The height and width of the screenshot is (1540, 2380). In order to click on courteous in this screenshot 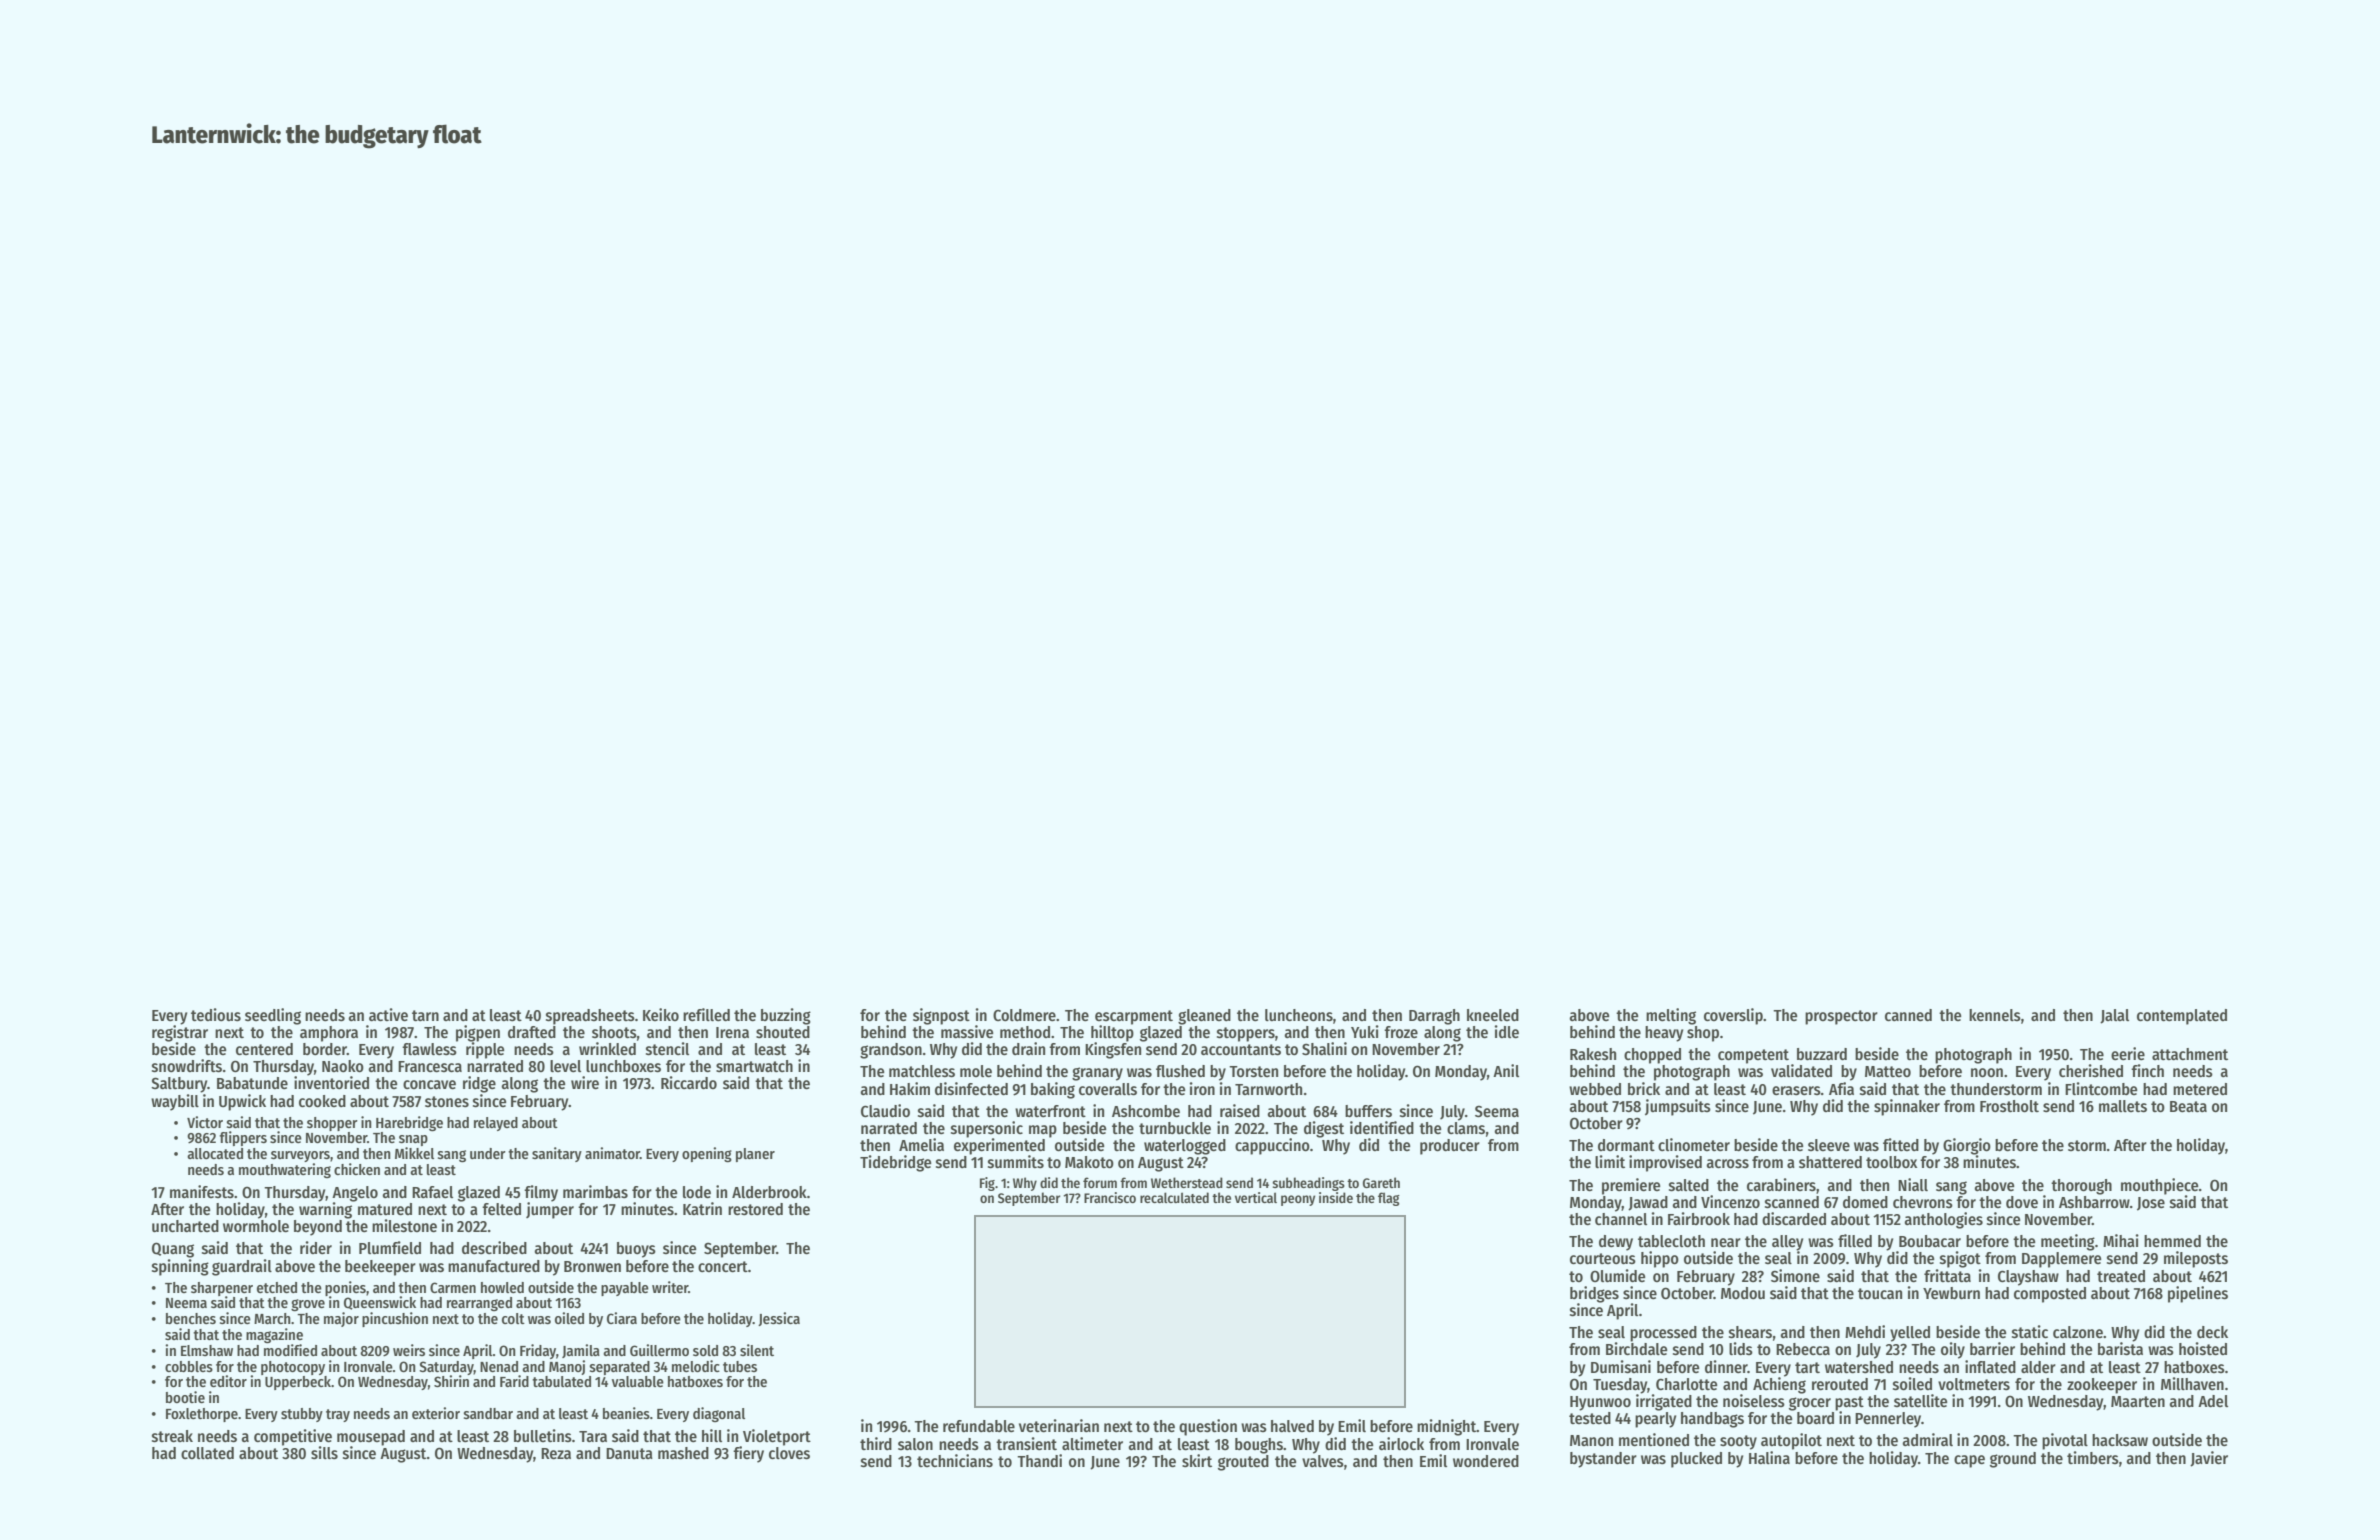, I will do `click(1603, 1258)`.
